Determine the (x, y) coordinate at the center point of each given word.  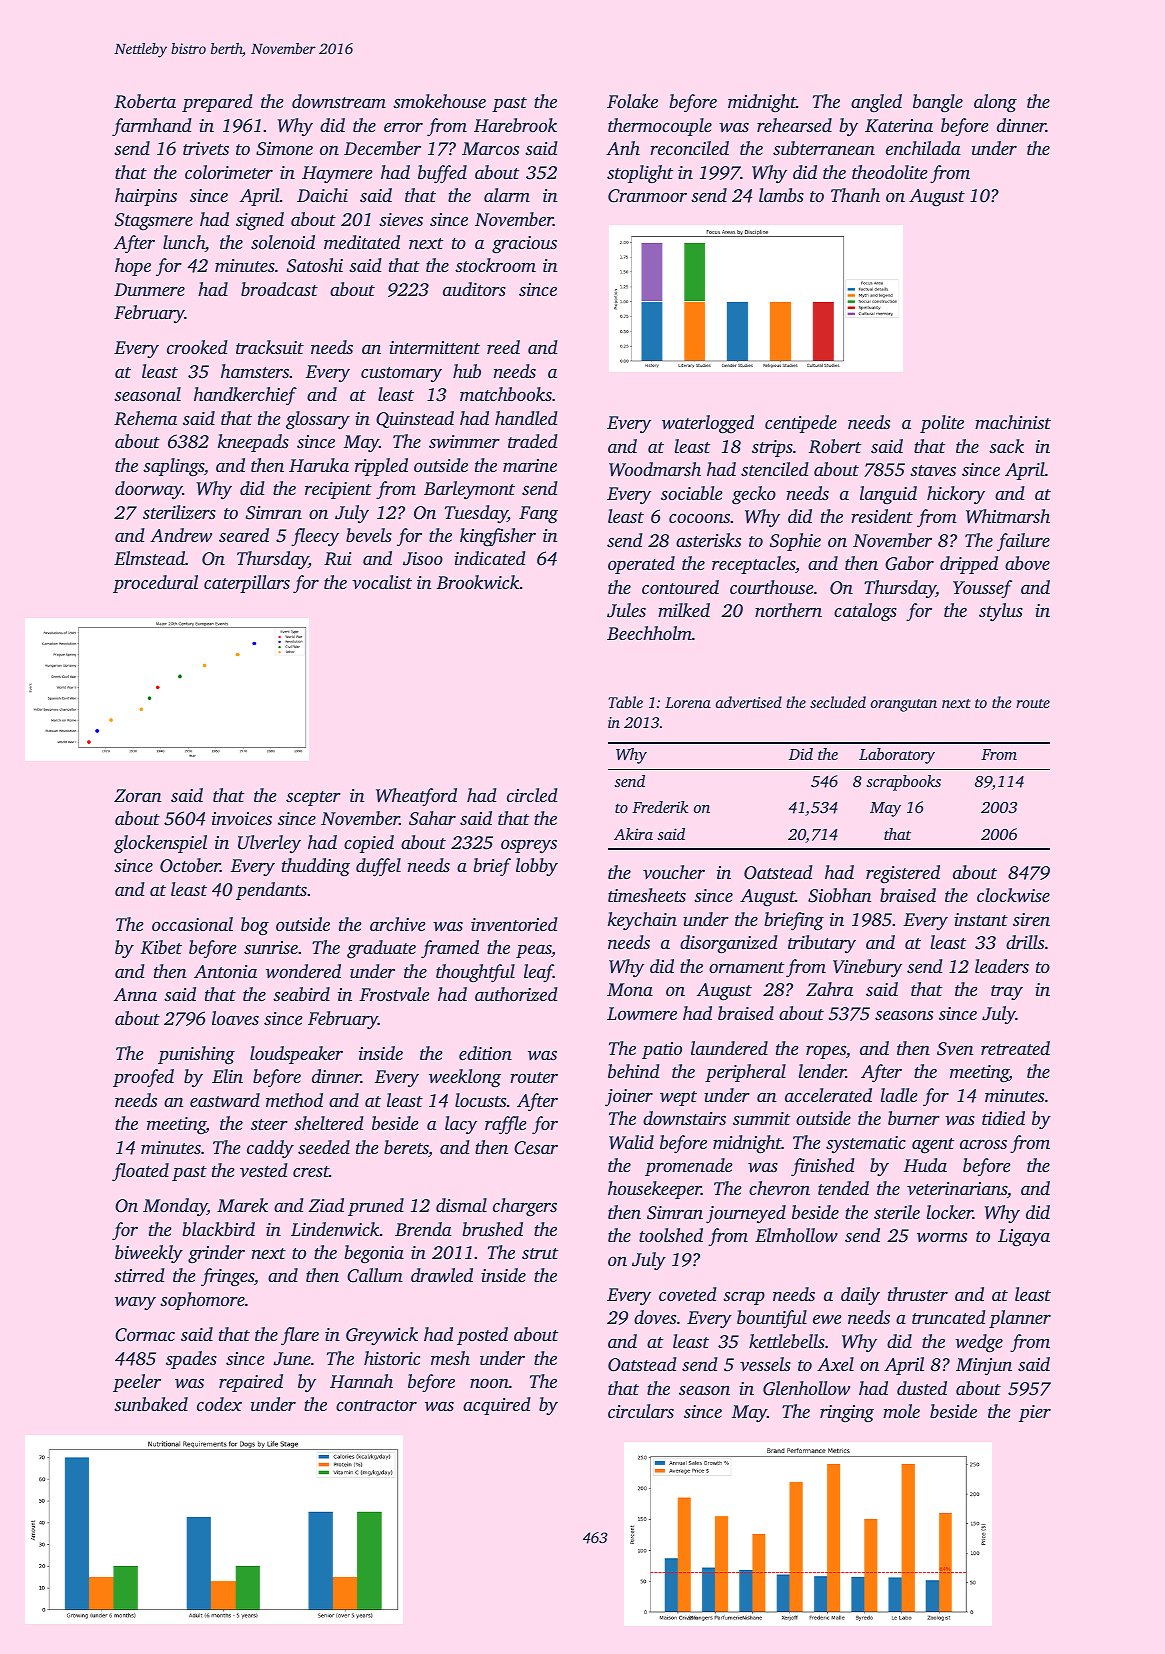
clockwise (1013, 895)
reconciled (689, 148)
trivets (206, 148)
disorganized (729, 944)
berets (406, 1147)
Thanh (855, 195)
